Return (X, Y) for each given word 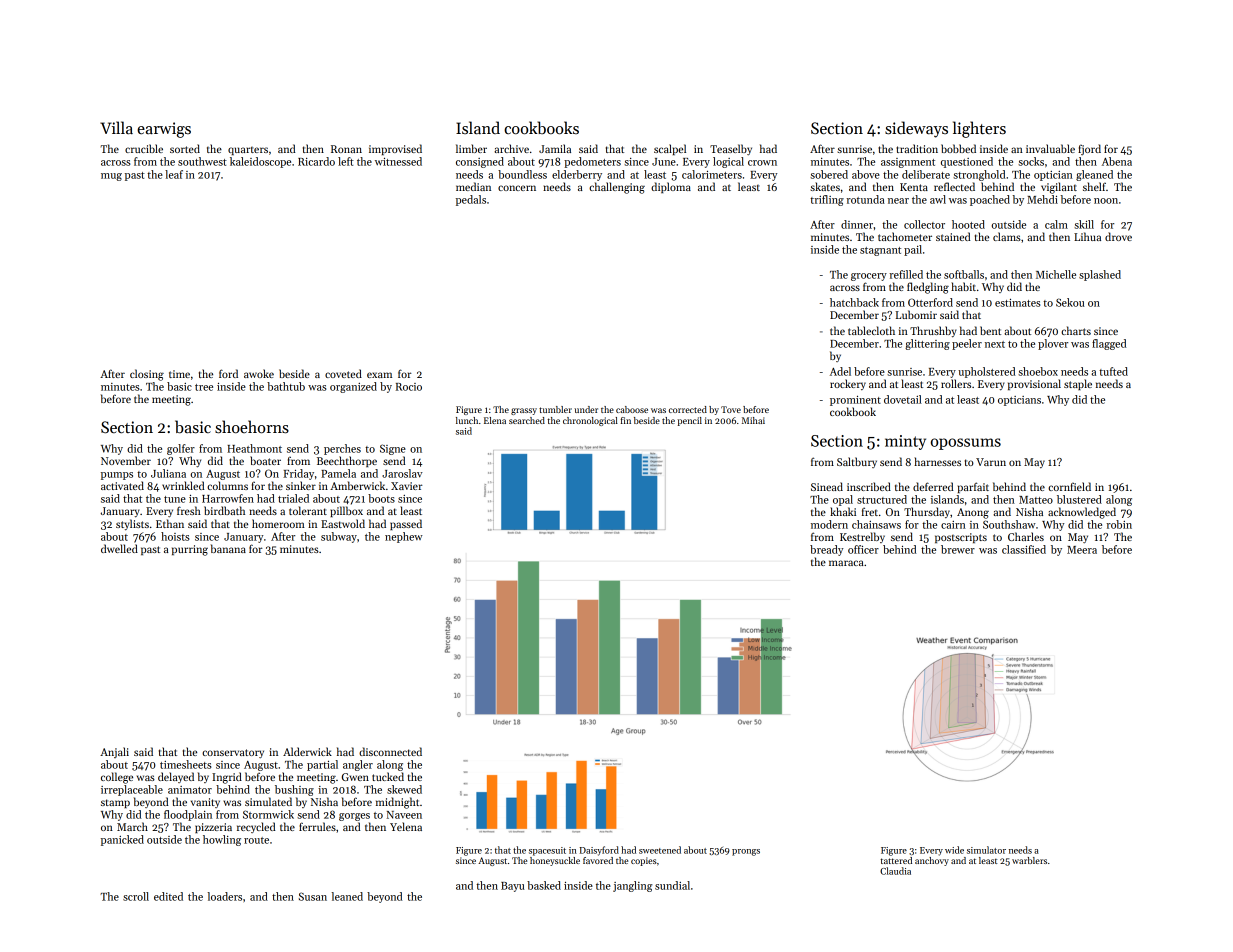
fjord (1089, 149)
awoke (259, 373)
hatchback (854, 302)
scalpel (670, 149)
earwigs (164, 130)
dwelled (119, 548)
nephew (404, 537)
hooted (968, 224)
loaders (225, 896)
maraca (846, 563)
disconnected (390, 751)
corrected (688, 409)
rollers (956, 383)
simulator (986, 850)
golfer (181, 449)
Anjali (114, 752)
